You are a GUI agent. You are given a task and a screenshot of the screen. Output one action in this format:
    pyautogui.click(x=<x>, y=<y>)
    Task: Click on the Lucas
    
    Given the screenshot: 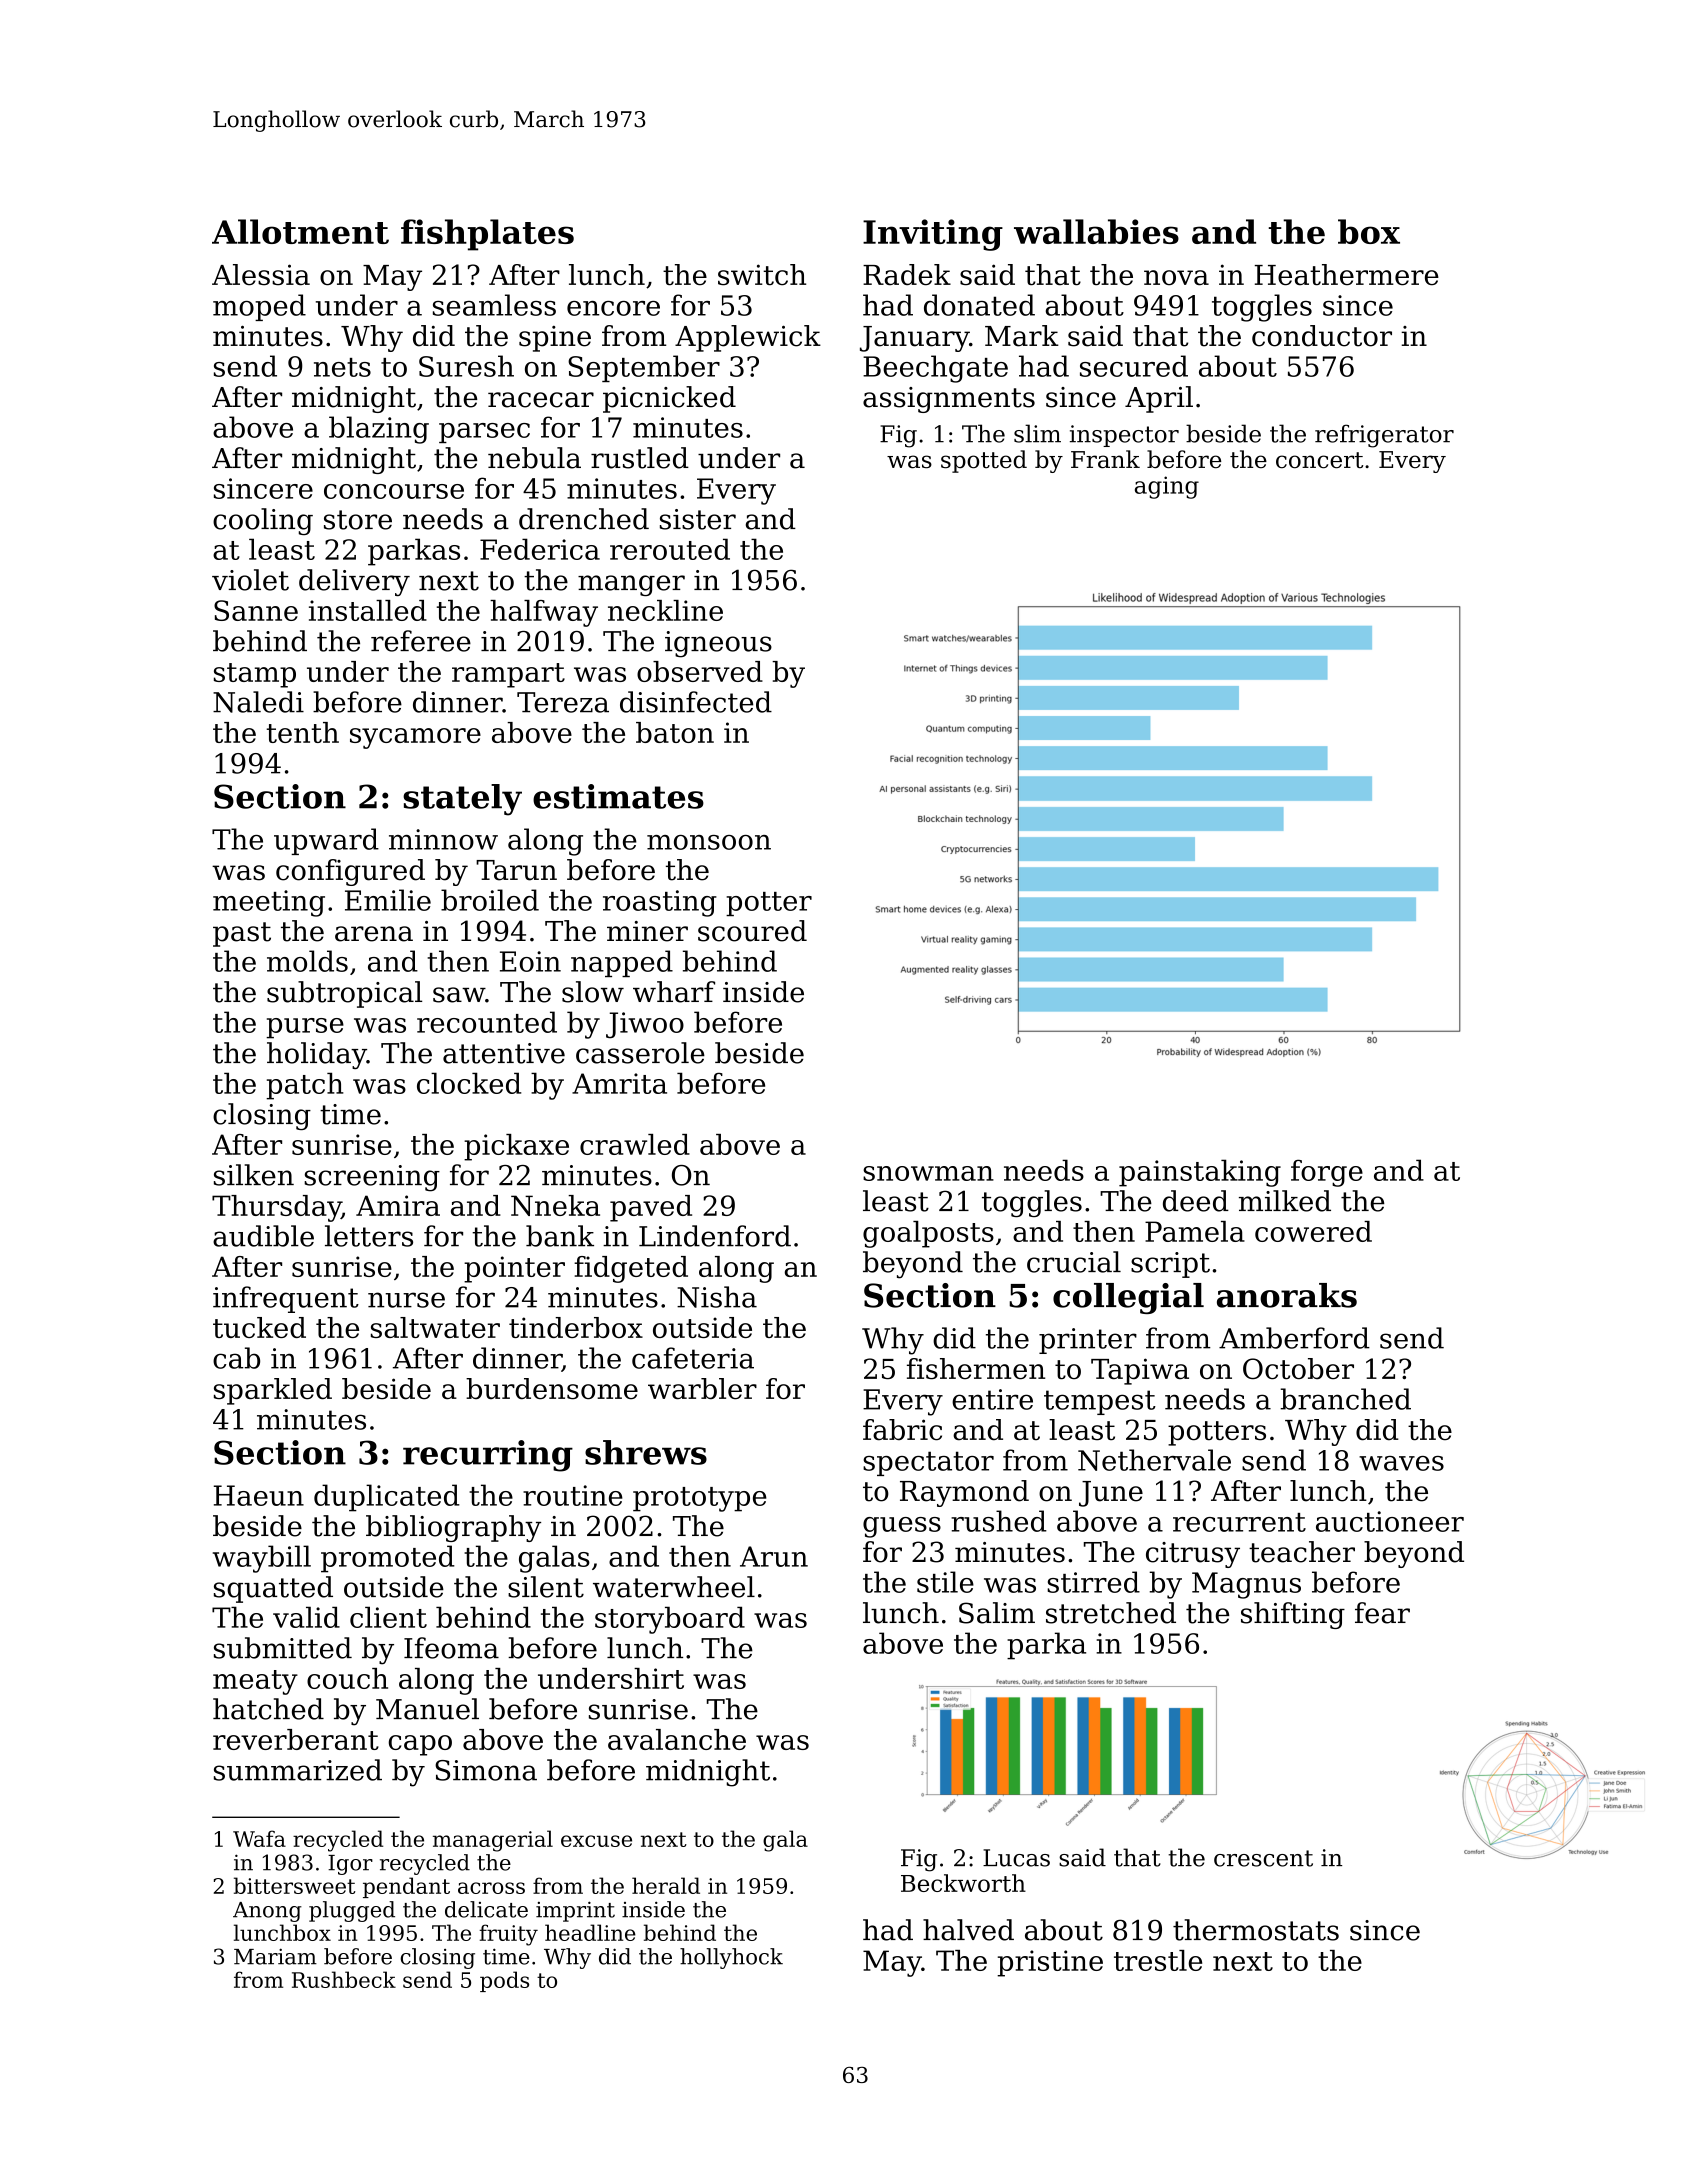 What is the action you would take?
    pyautogui.click(x=1016, y=1858)
